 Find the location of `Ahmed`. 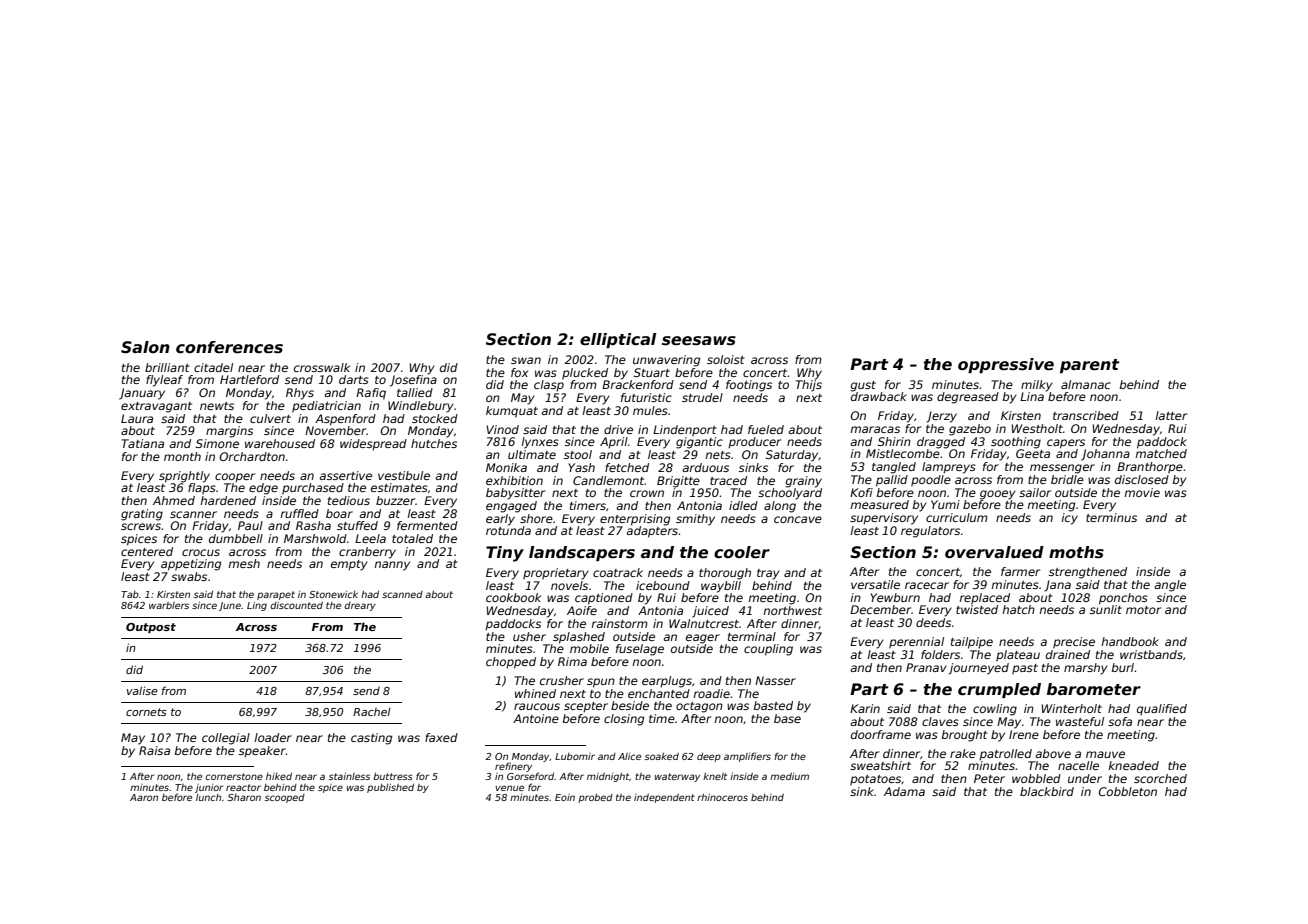

Ahmed is located at coordinates (174, 500).
